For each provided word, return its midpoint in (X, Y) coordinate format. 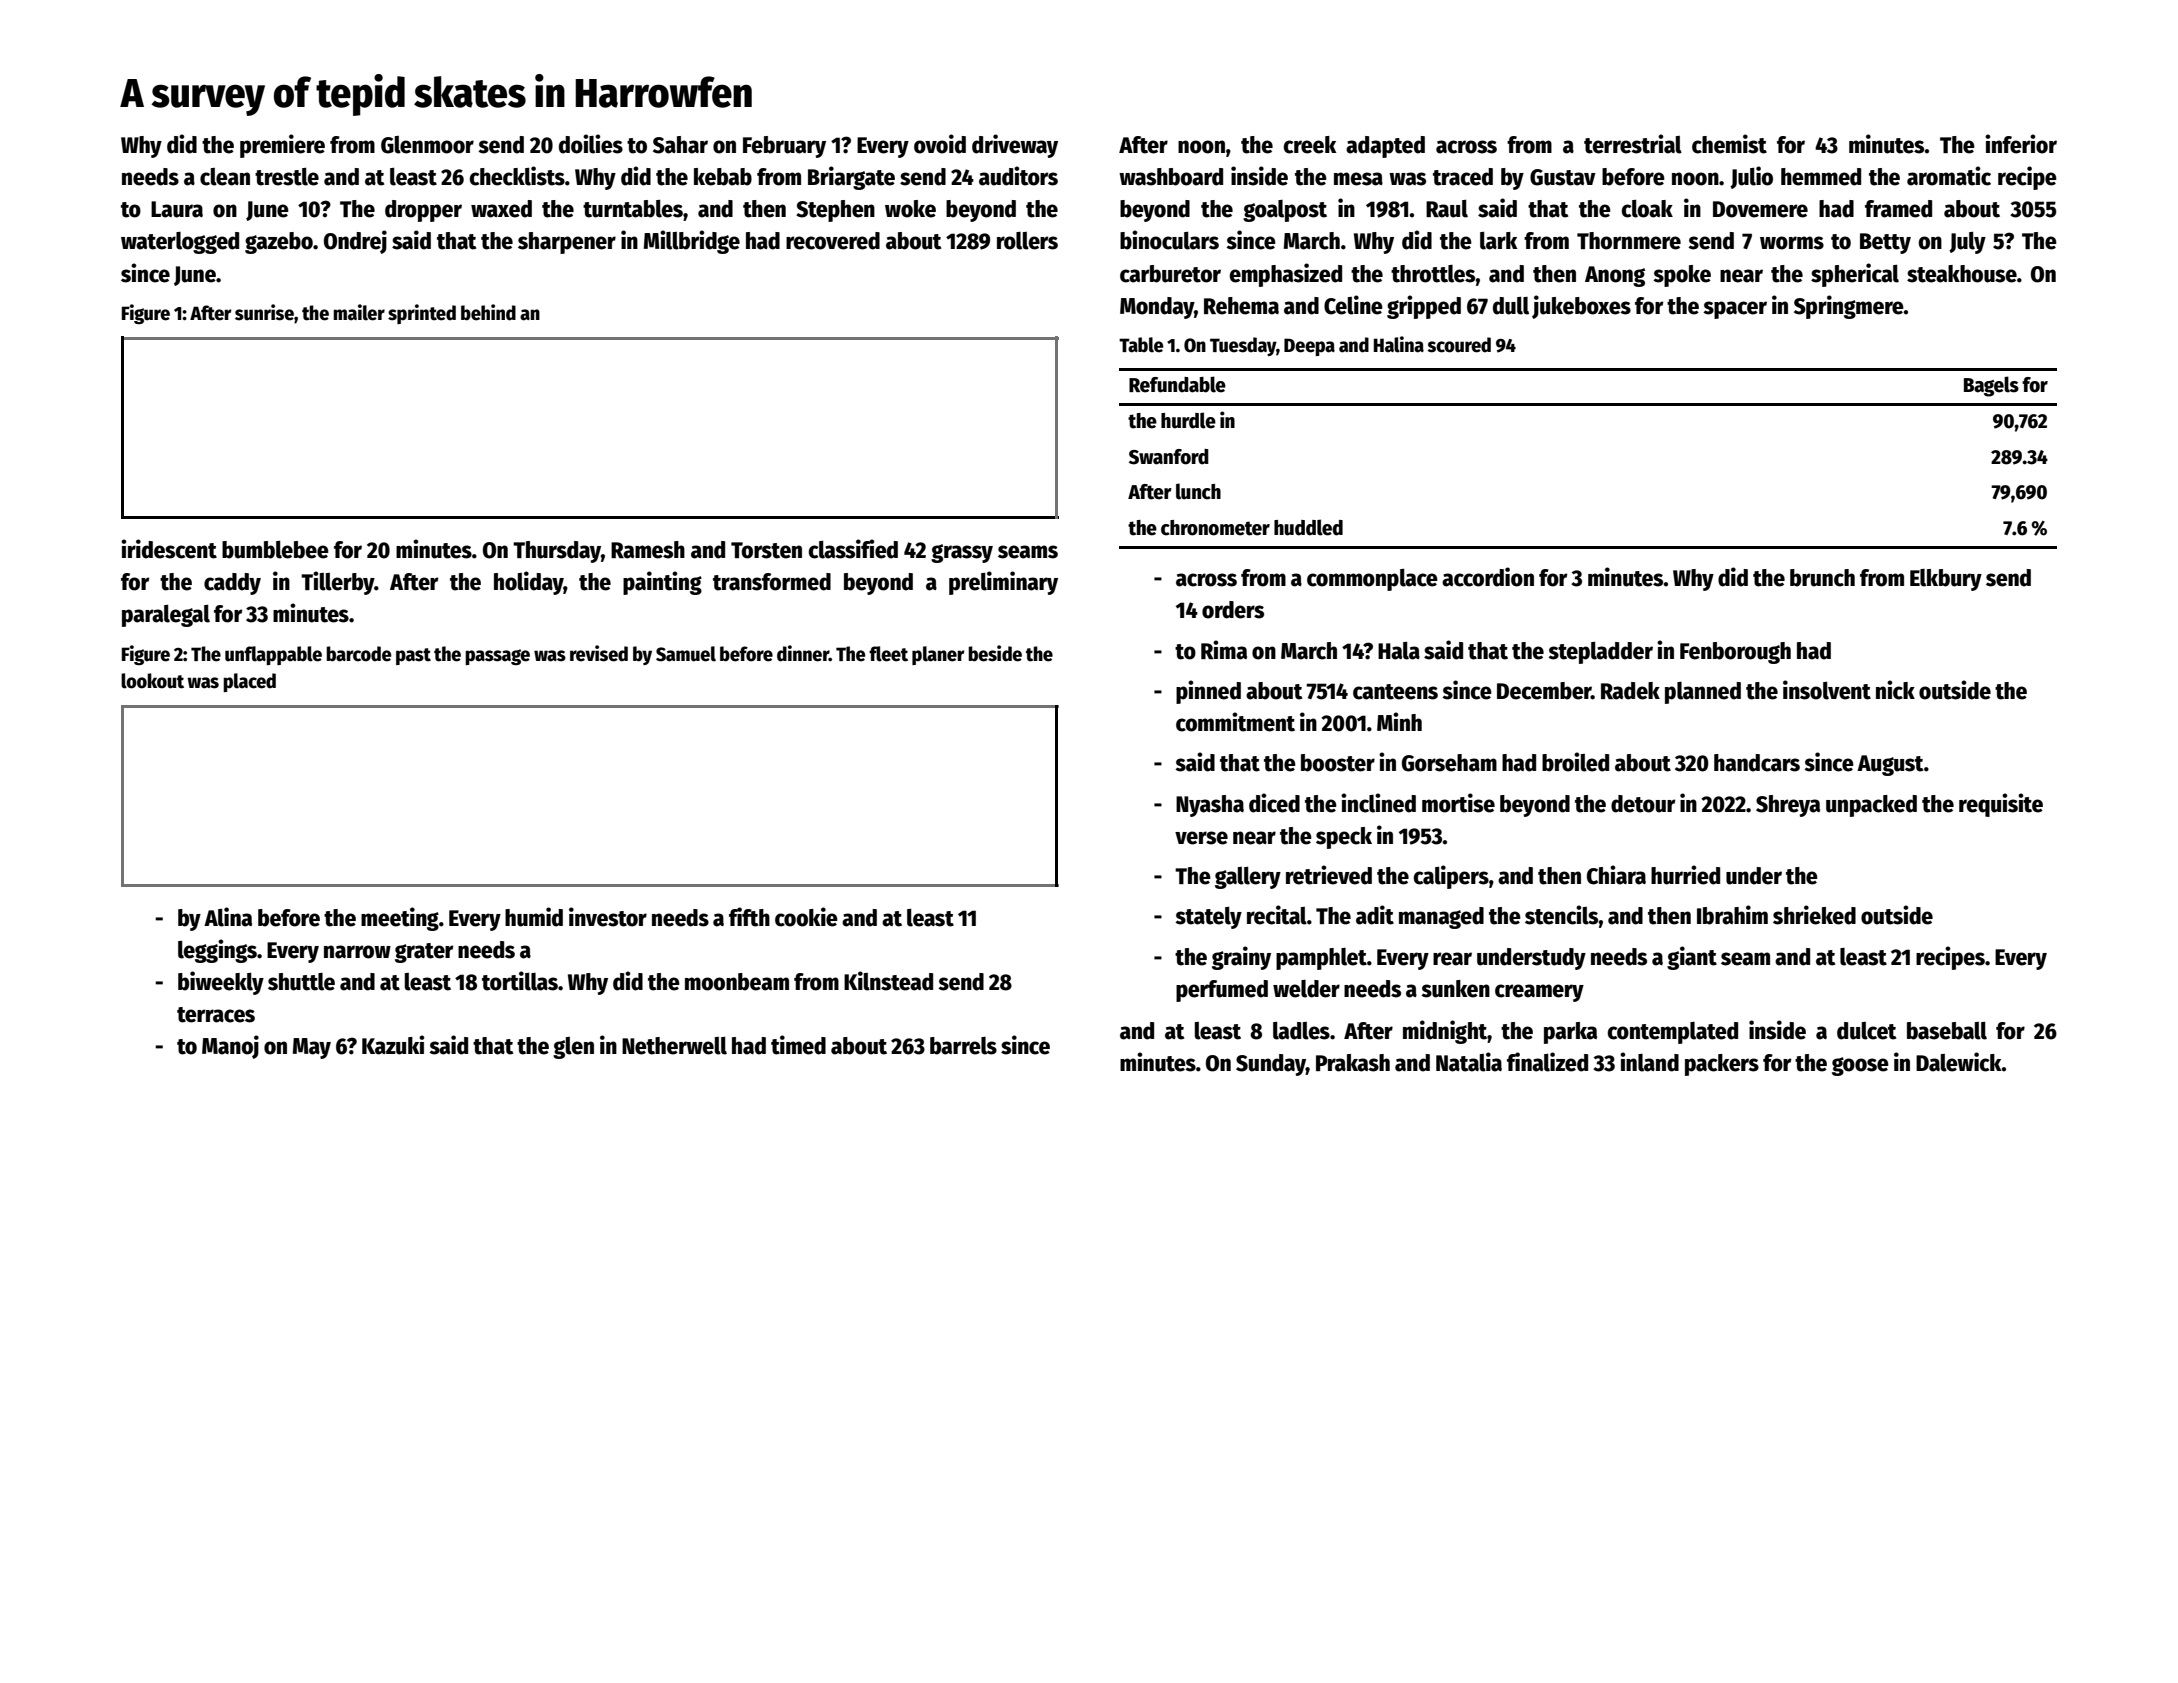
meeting (400, 919)
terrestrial (1633, 144)
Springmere (1849, 307)
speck (1344, 838)
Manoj (230, 1047)
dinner (803, 653)
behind (488, 312)
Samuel (686, 654)
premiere (282, 146)
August (1890, 765)
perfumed (1222, 991)
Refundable (1177, 384)
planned (1703, 693)
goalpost (1285, 211)
